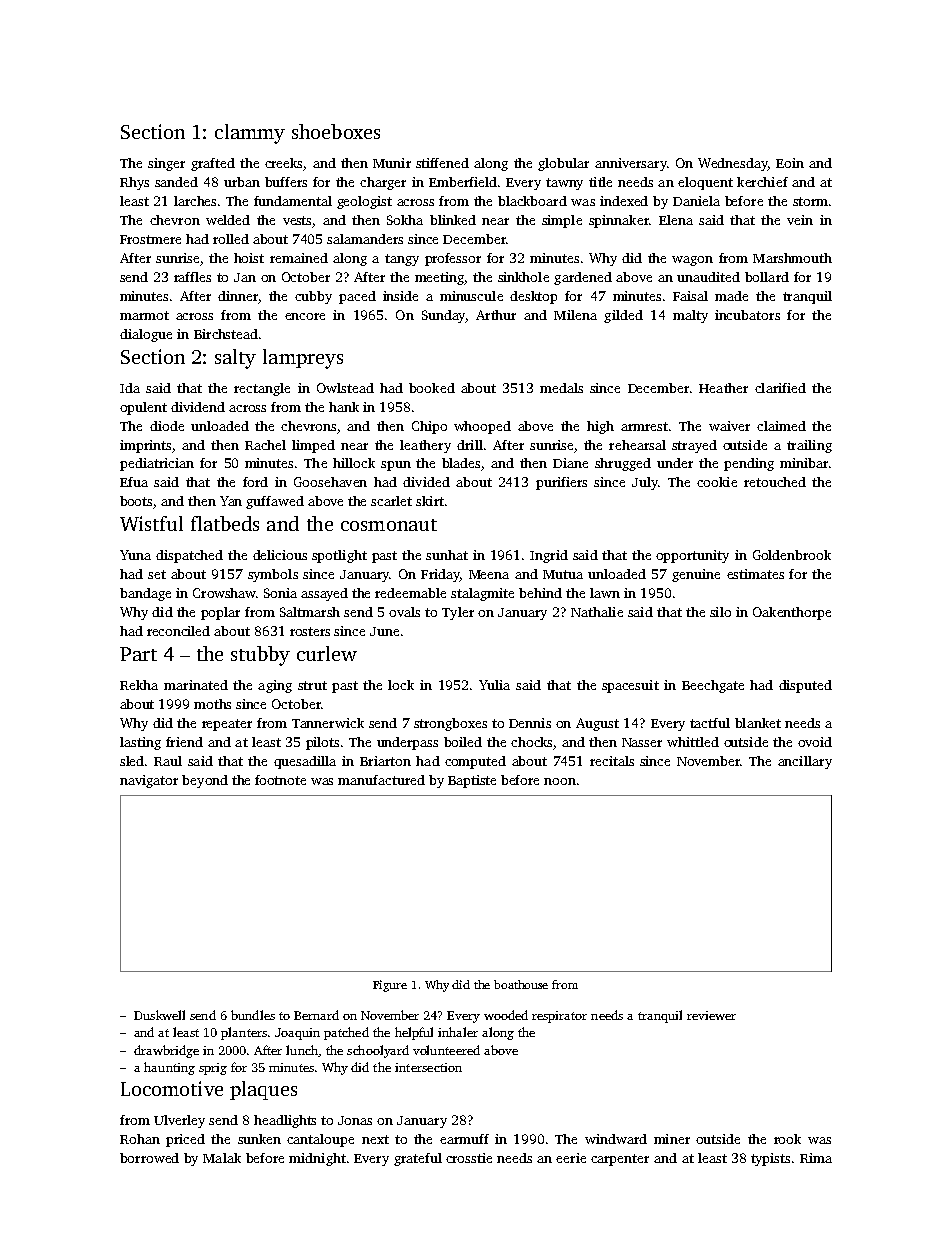 This document has width=952, height=1233. I want to click on sunhat, so click(447, 555).
